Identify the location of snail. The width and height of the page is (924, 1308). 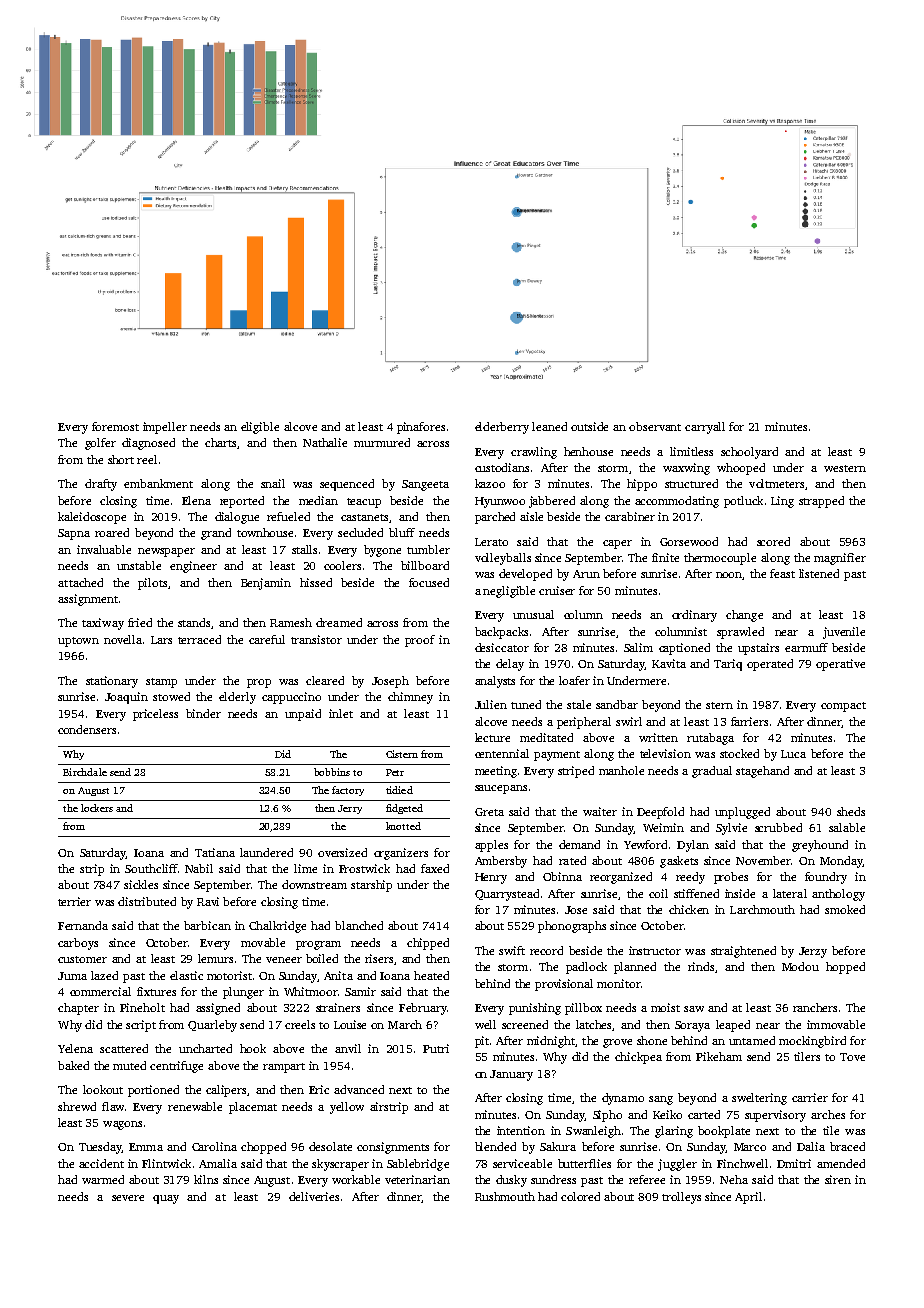
(273, 483).
